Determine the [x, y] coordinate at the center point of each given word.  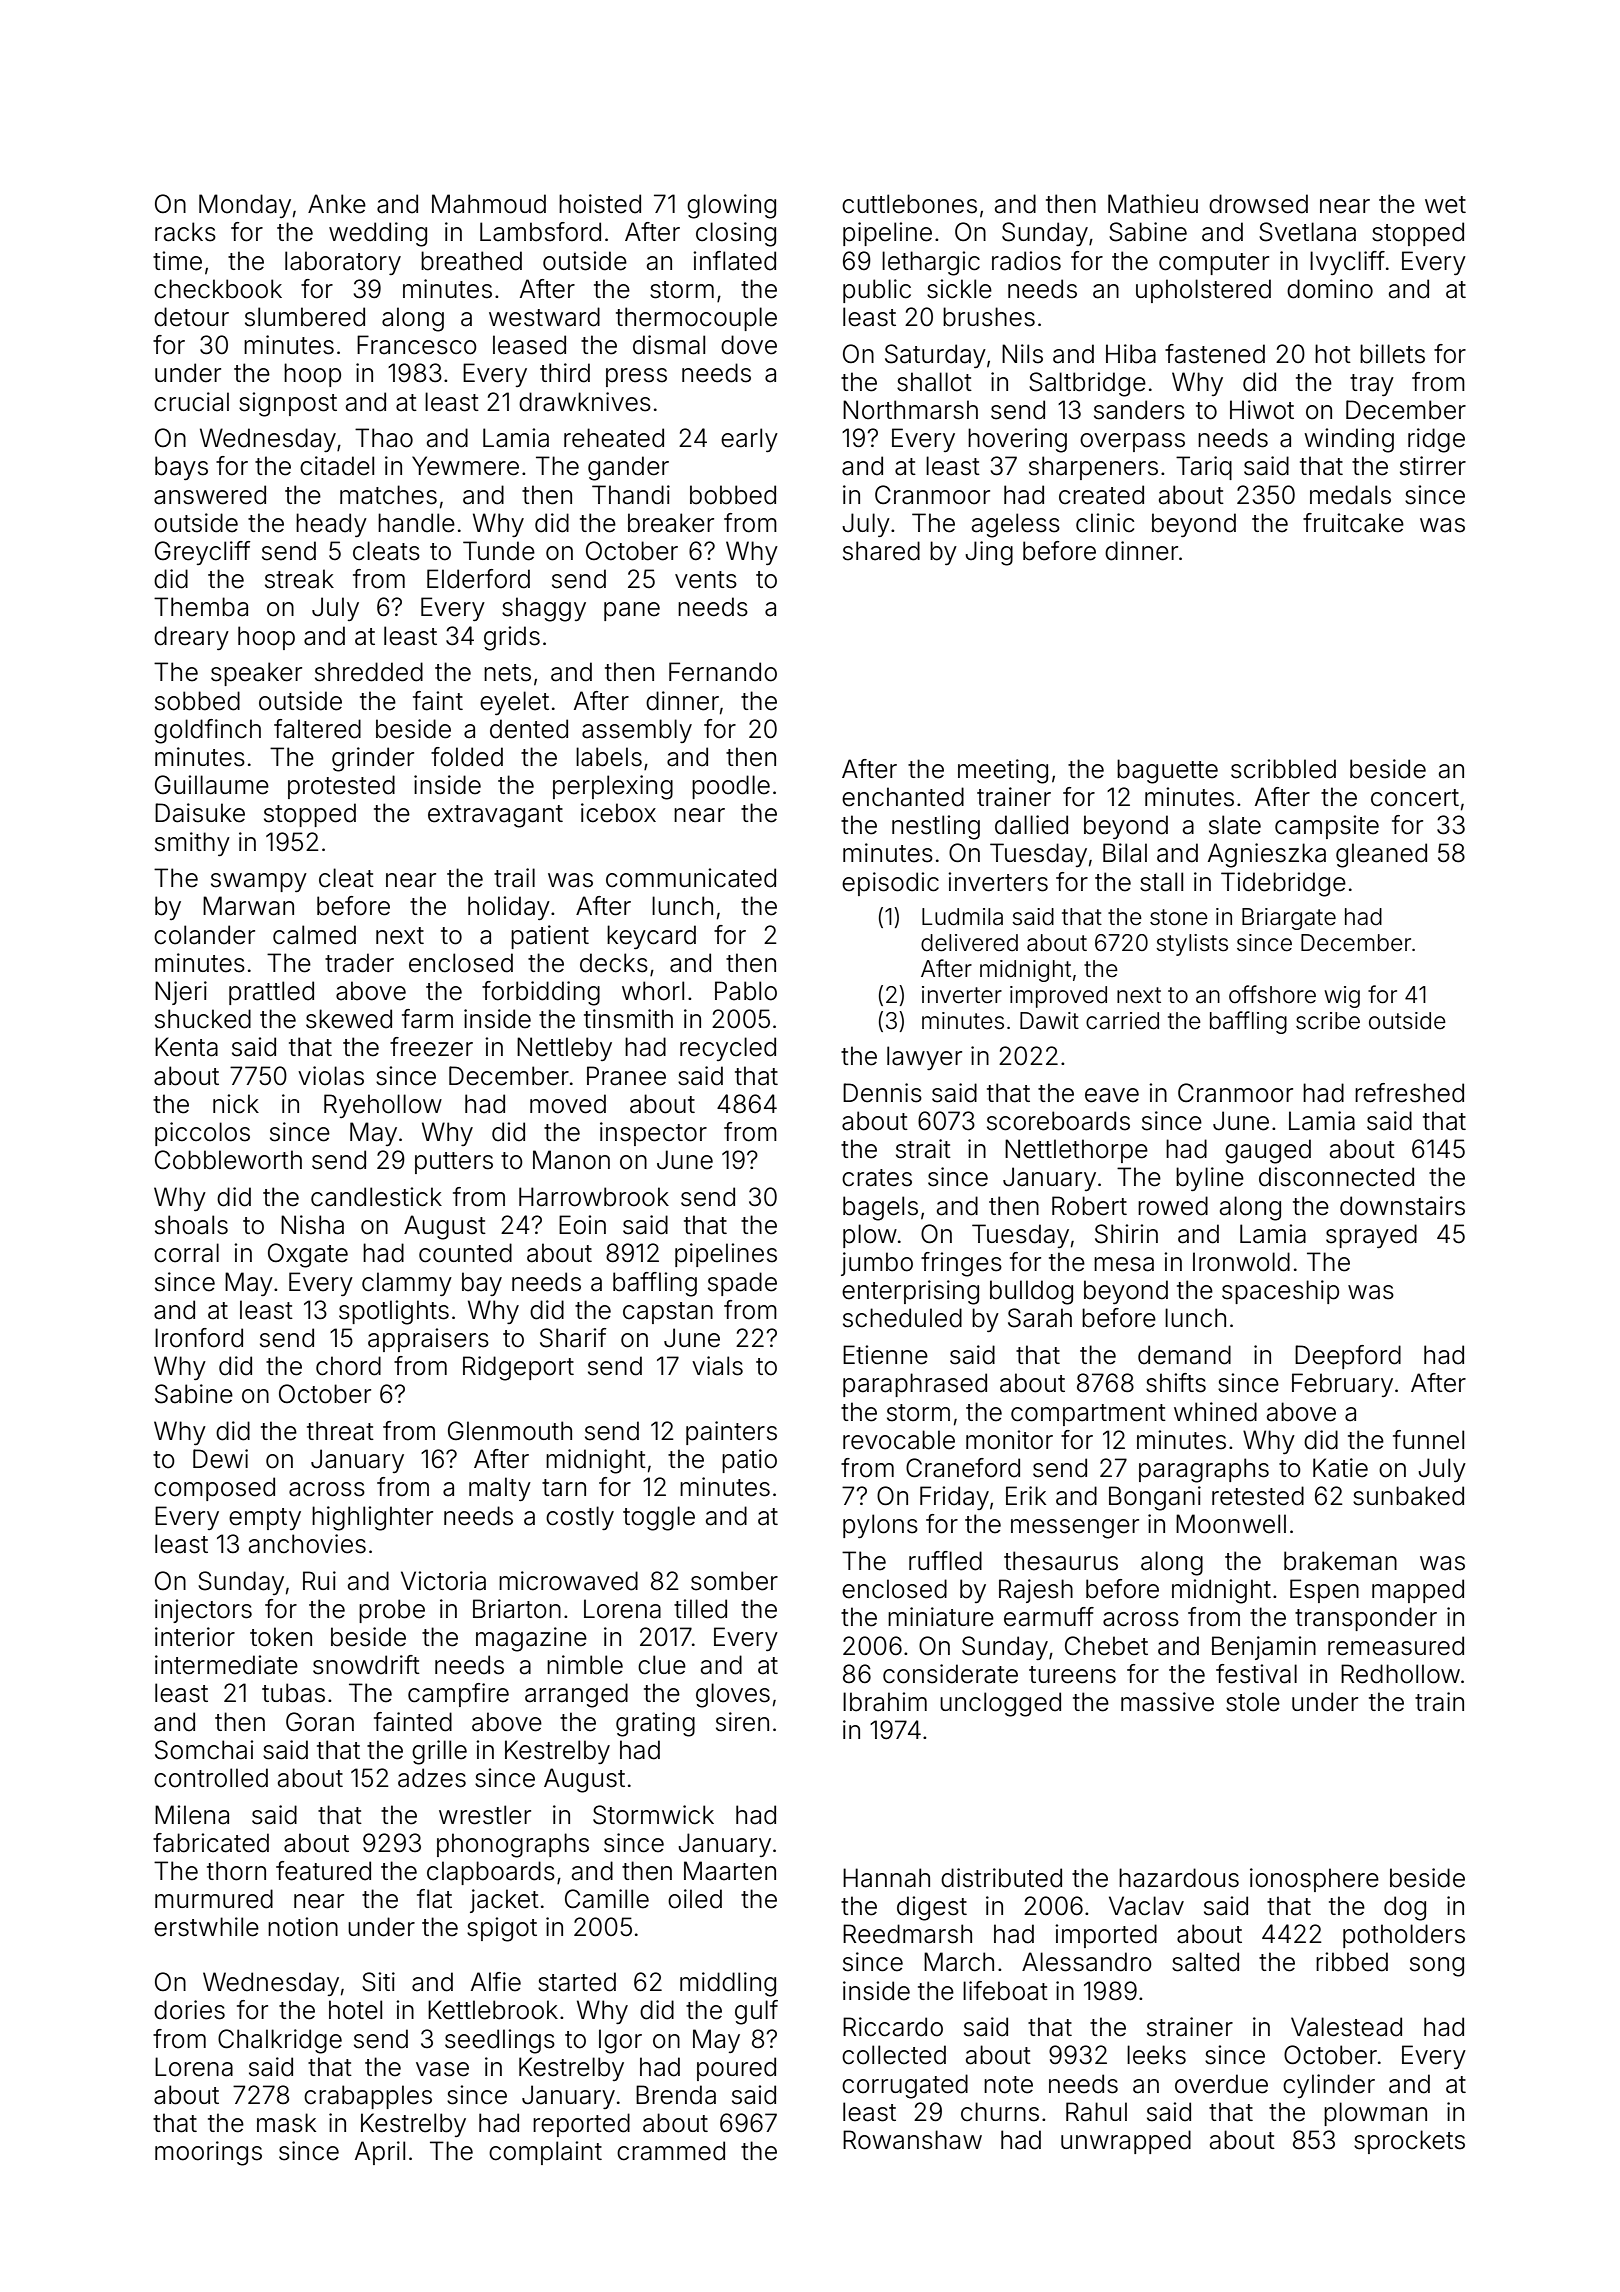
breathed [471, 261]
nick [236, 1104]
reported [581, 2125]
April [380, 2153]
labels [609, 757]
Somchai [204, 1750]
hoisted [600, 204]
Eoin [582, 1225]
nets [507, 673]
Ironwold [1241, 1262]
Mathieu [1153, 204]
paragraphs [1204, 1470]
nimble [585, 1665]
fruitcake [1353, 523]
